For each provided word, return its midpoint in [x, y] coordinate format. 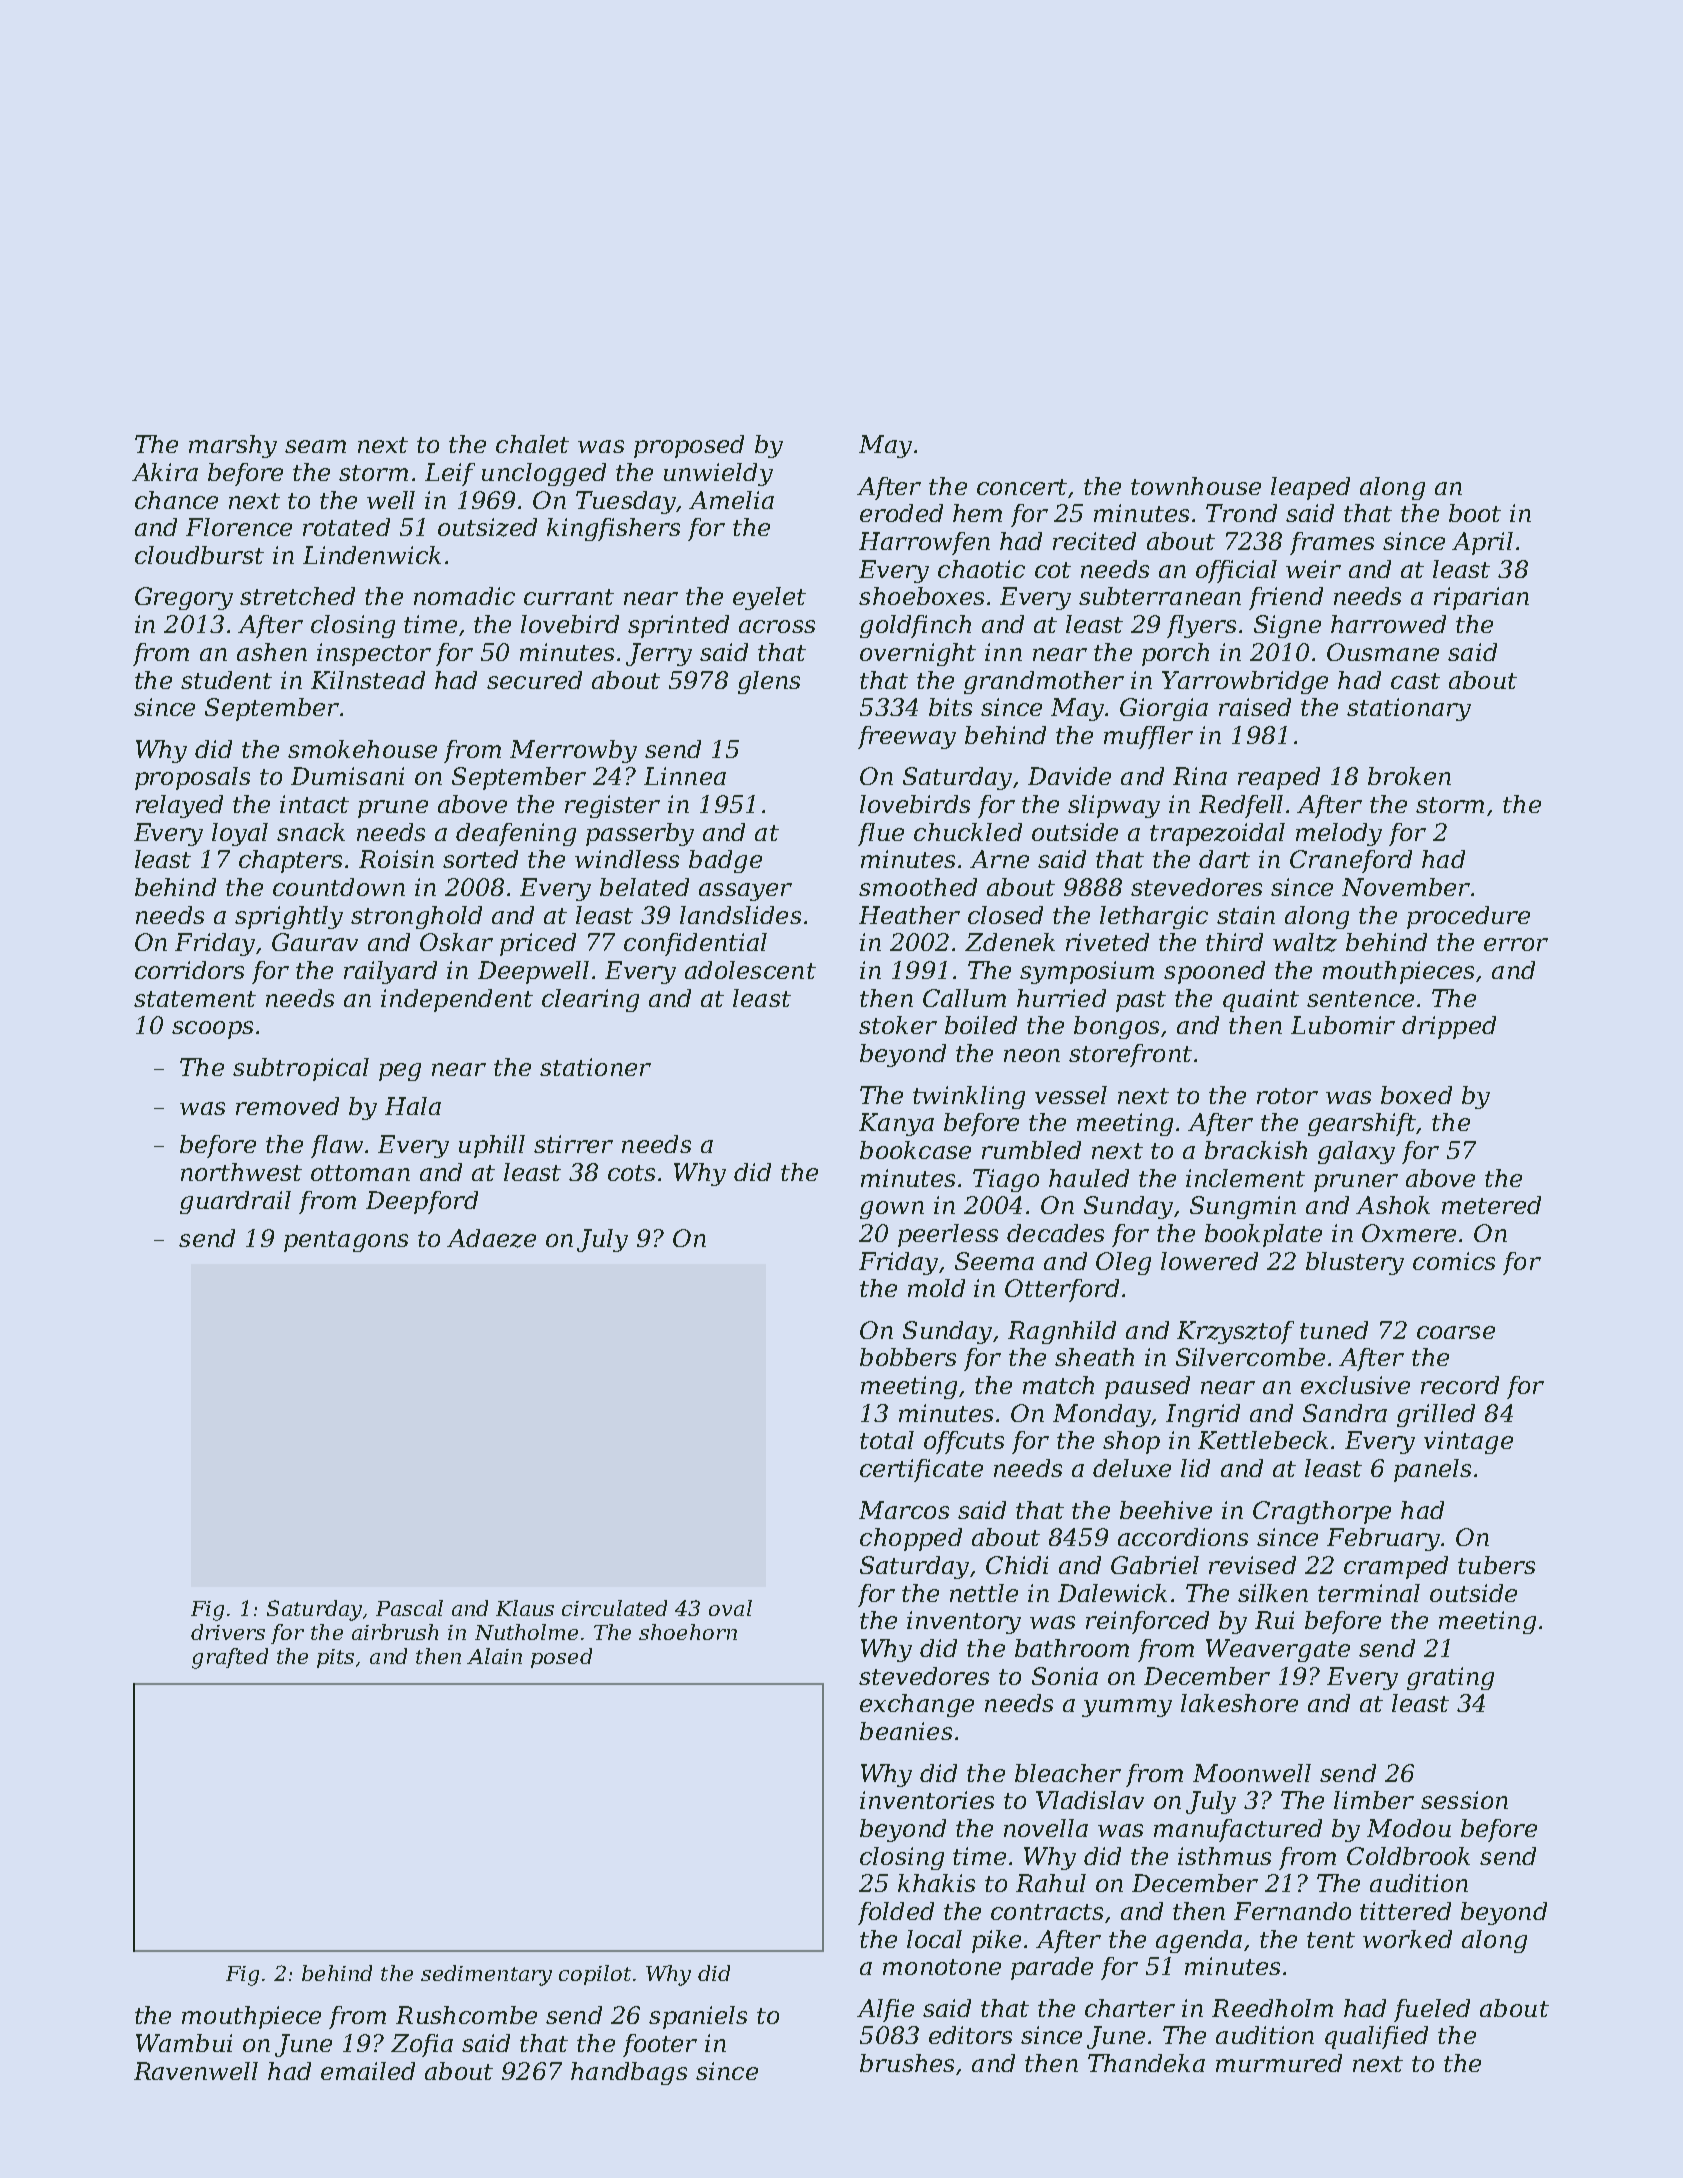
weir [1313, 569]
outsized [487, 527]
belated [644, 887]
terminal [1369, 1593]
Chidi [1017, 1565]
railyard [390, 972]
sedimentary [486, 1975]
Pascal [409, 1608]
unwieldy [718, 474]
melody [1339, 834]
